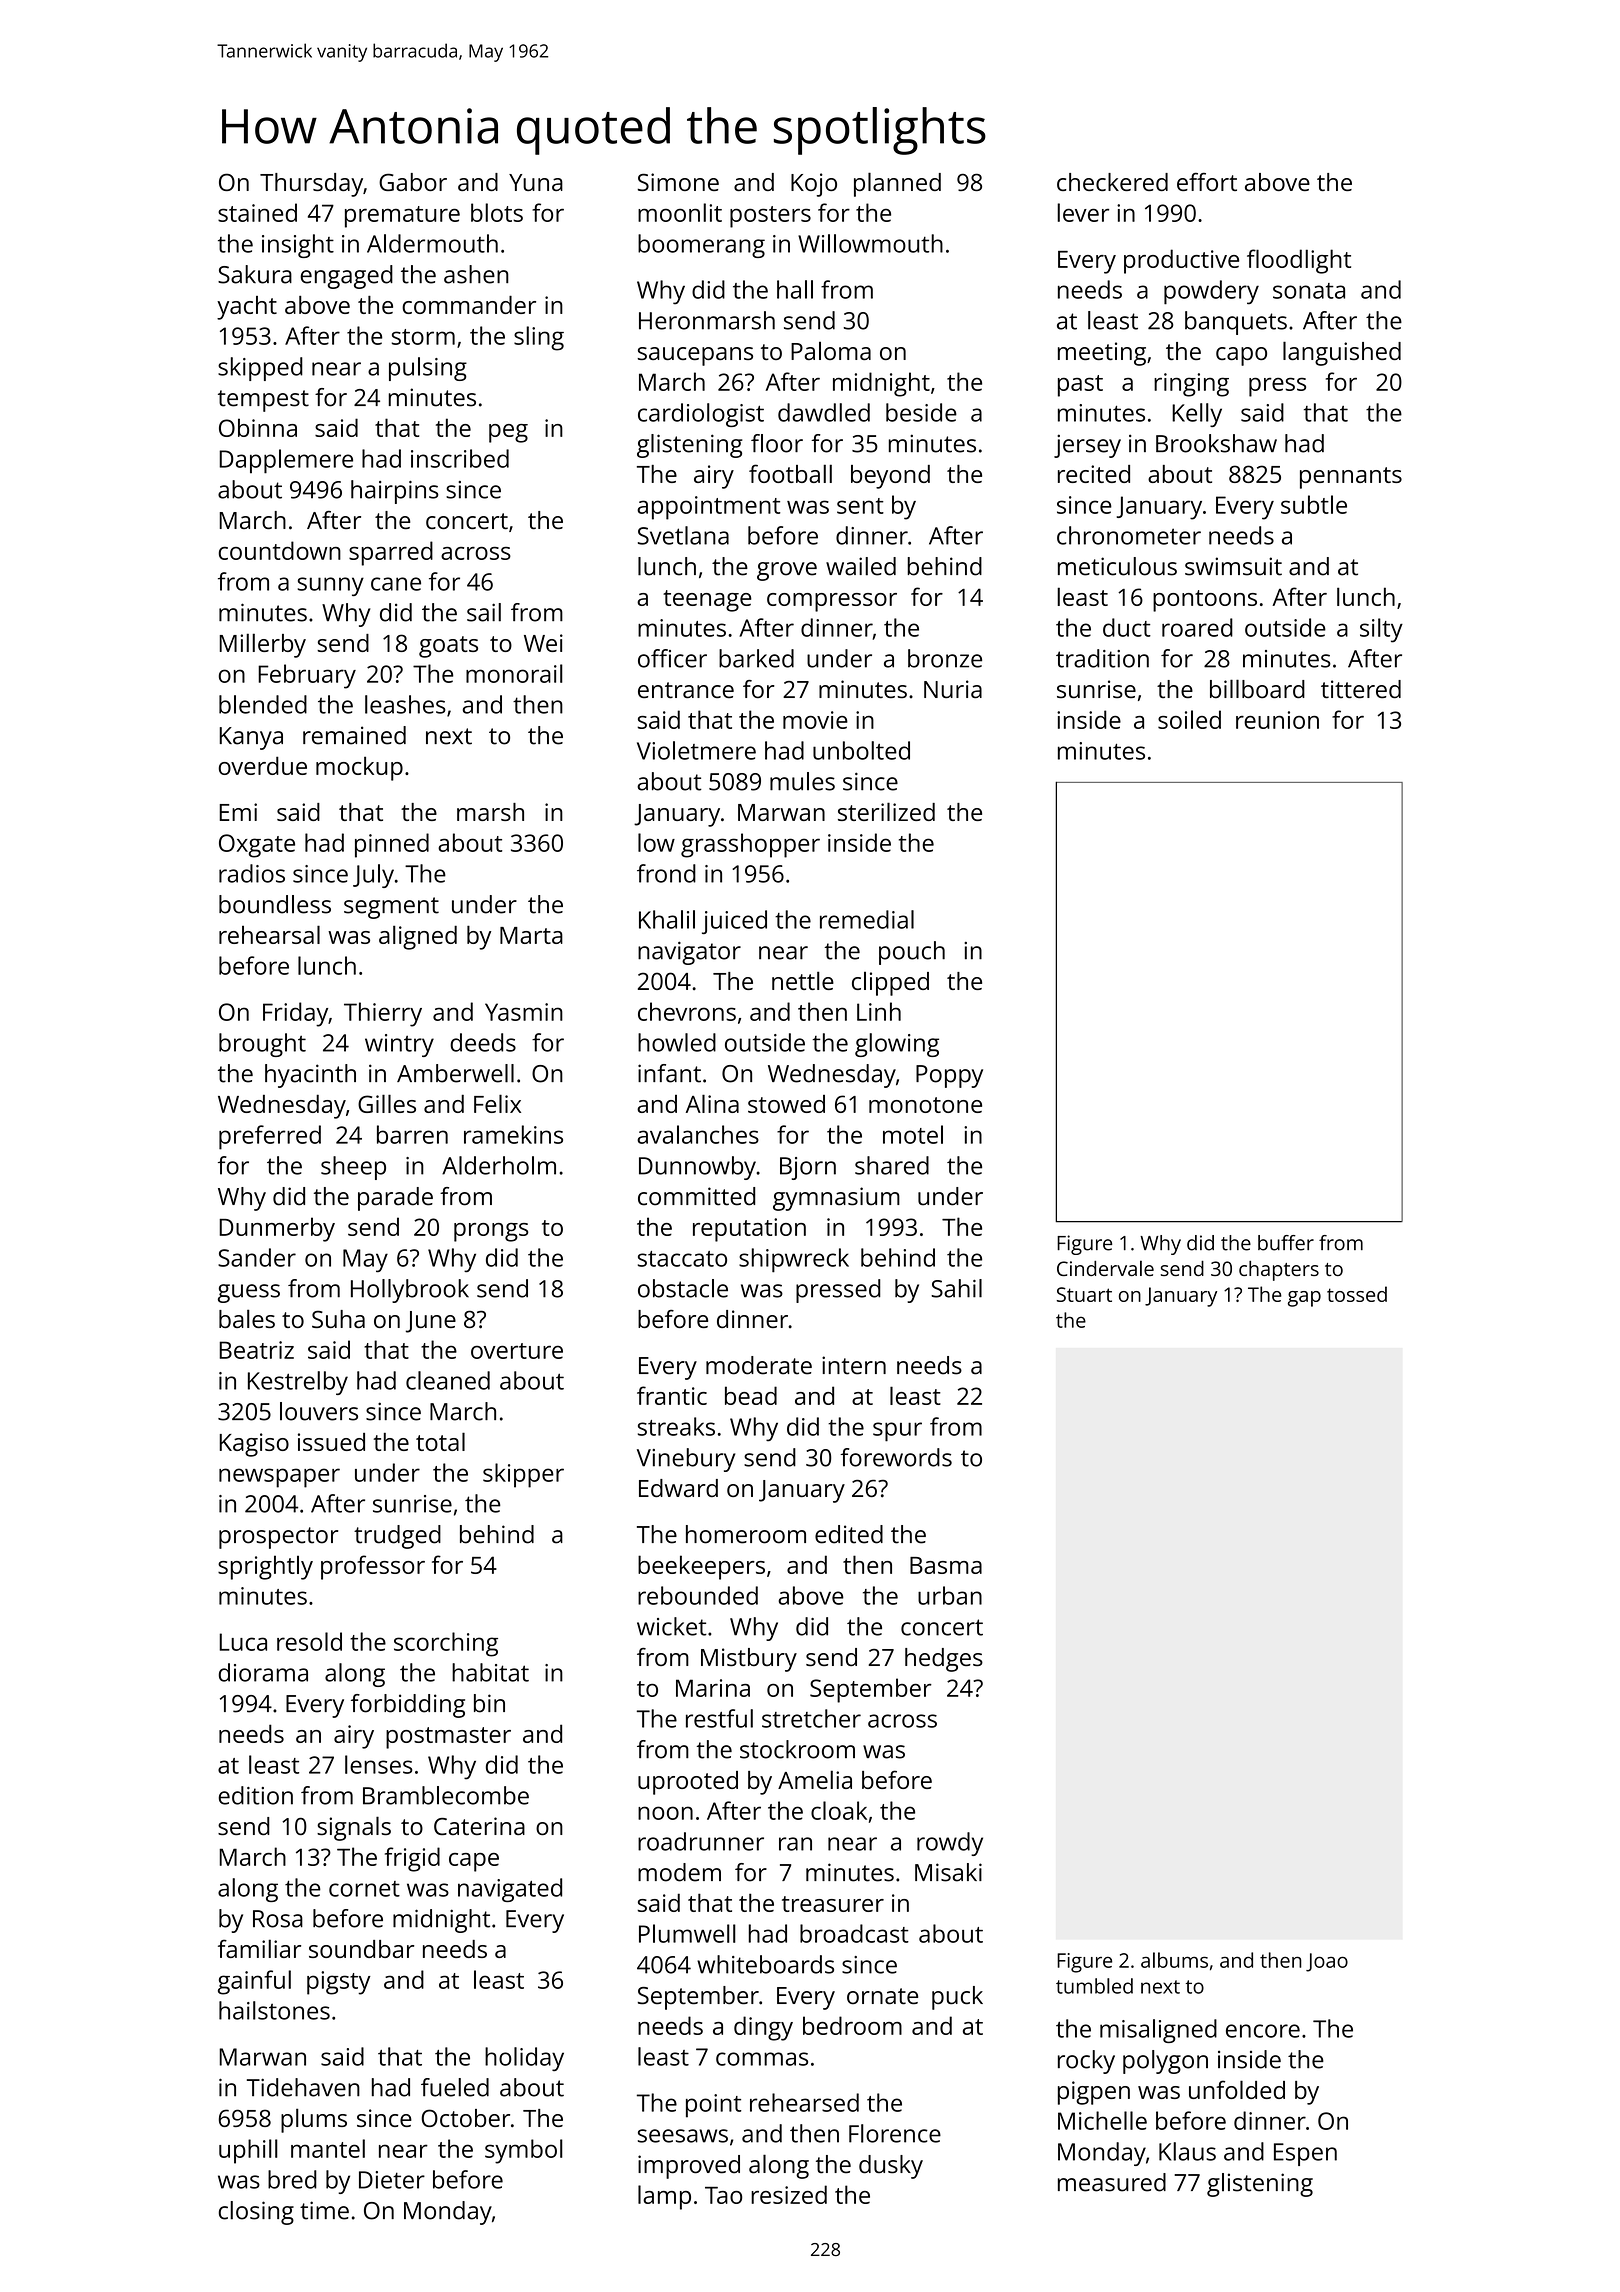  What do you see at coordinates (897, 184) in the document?
I see `planned` at bounding box center [897, 184].
